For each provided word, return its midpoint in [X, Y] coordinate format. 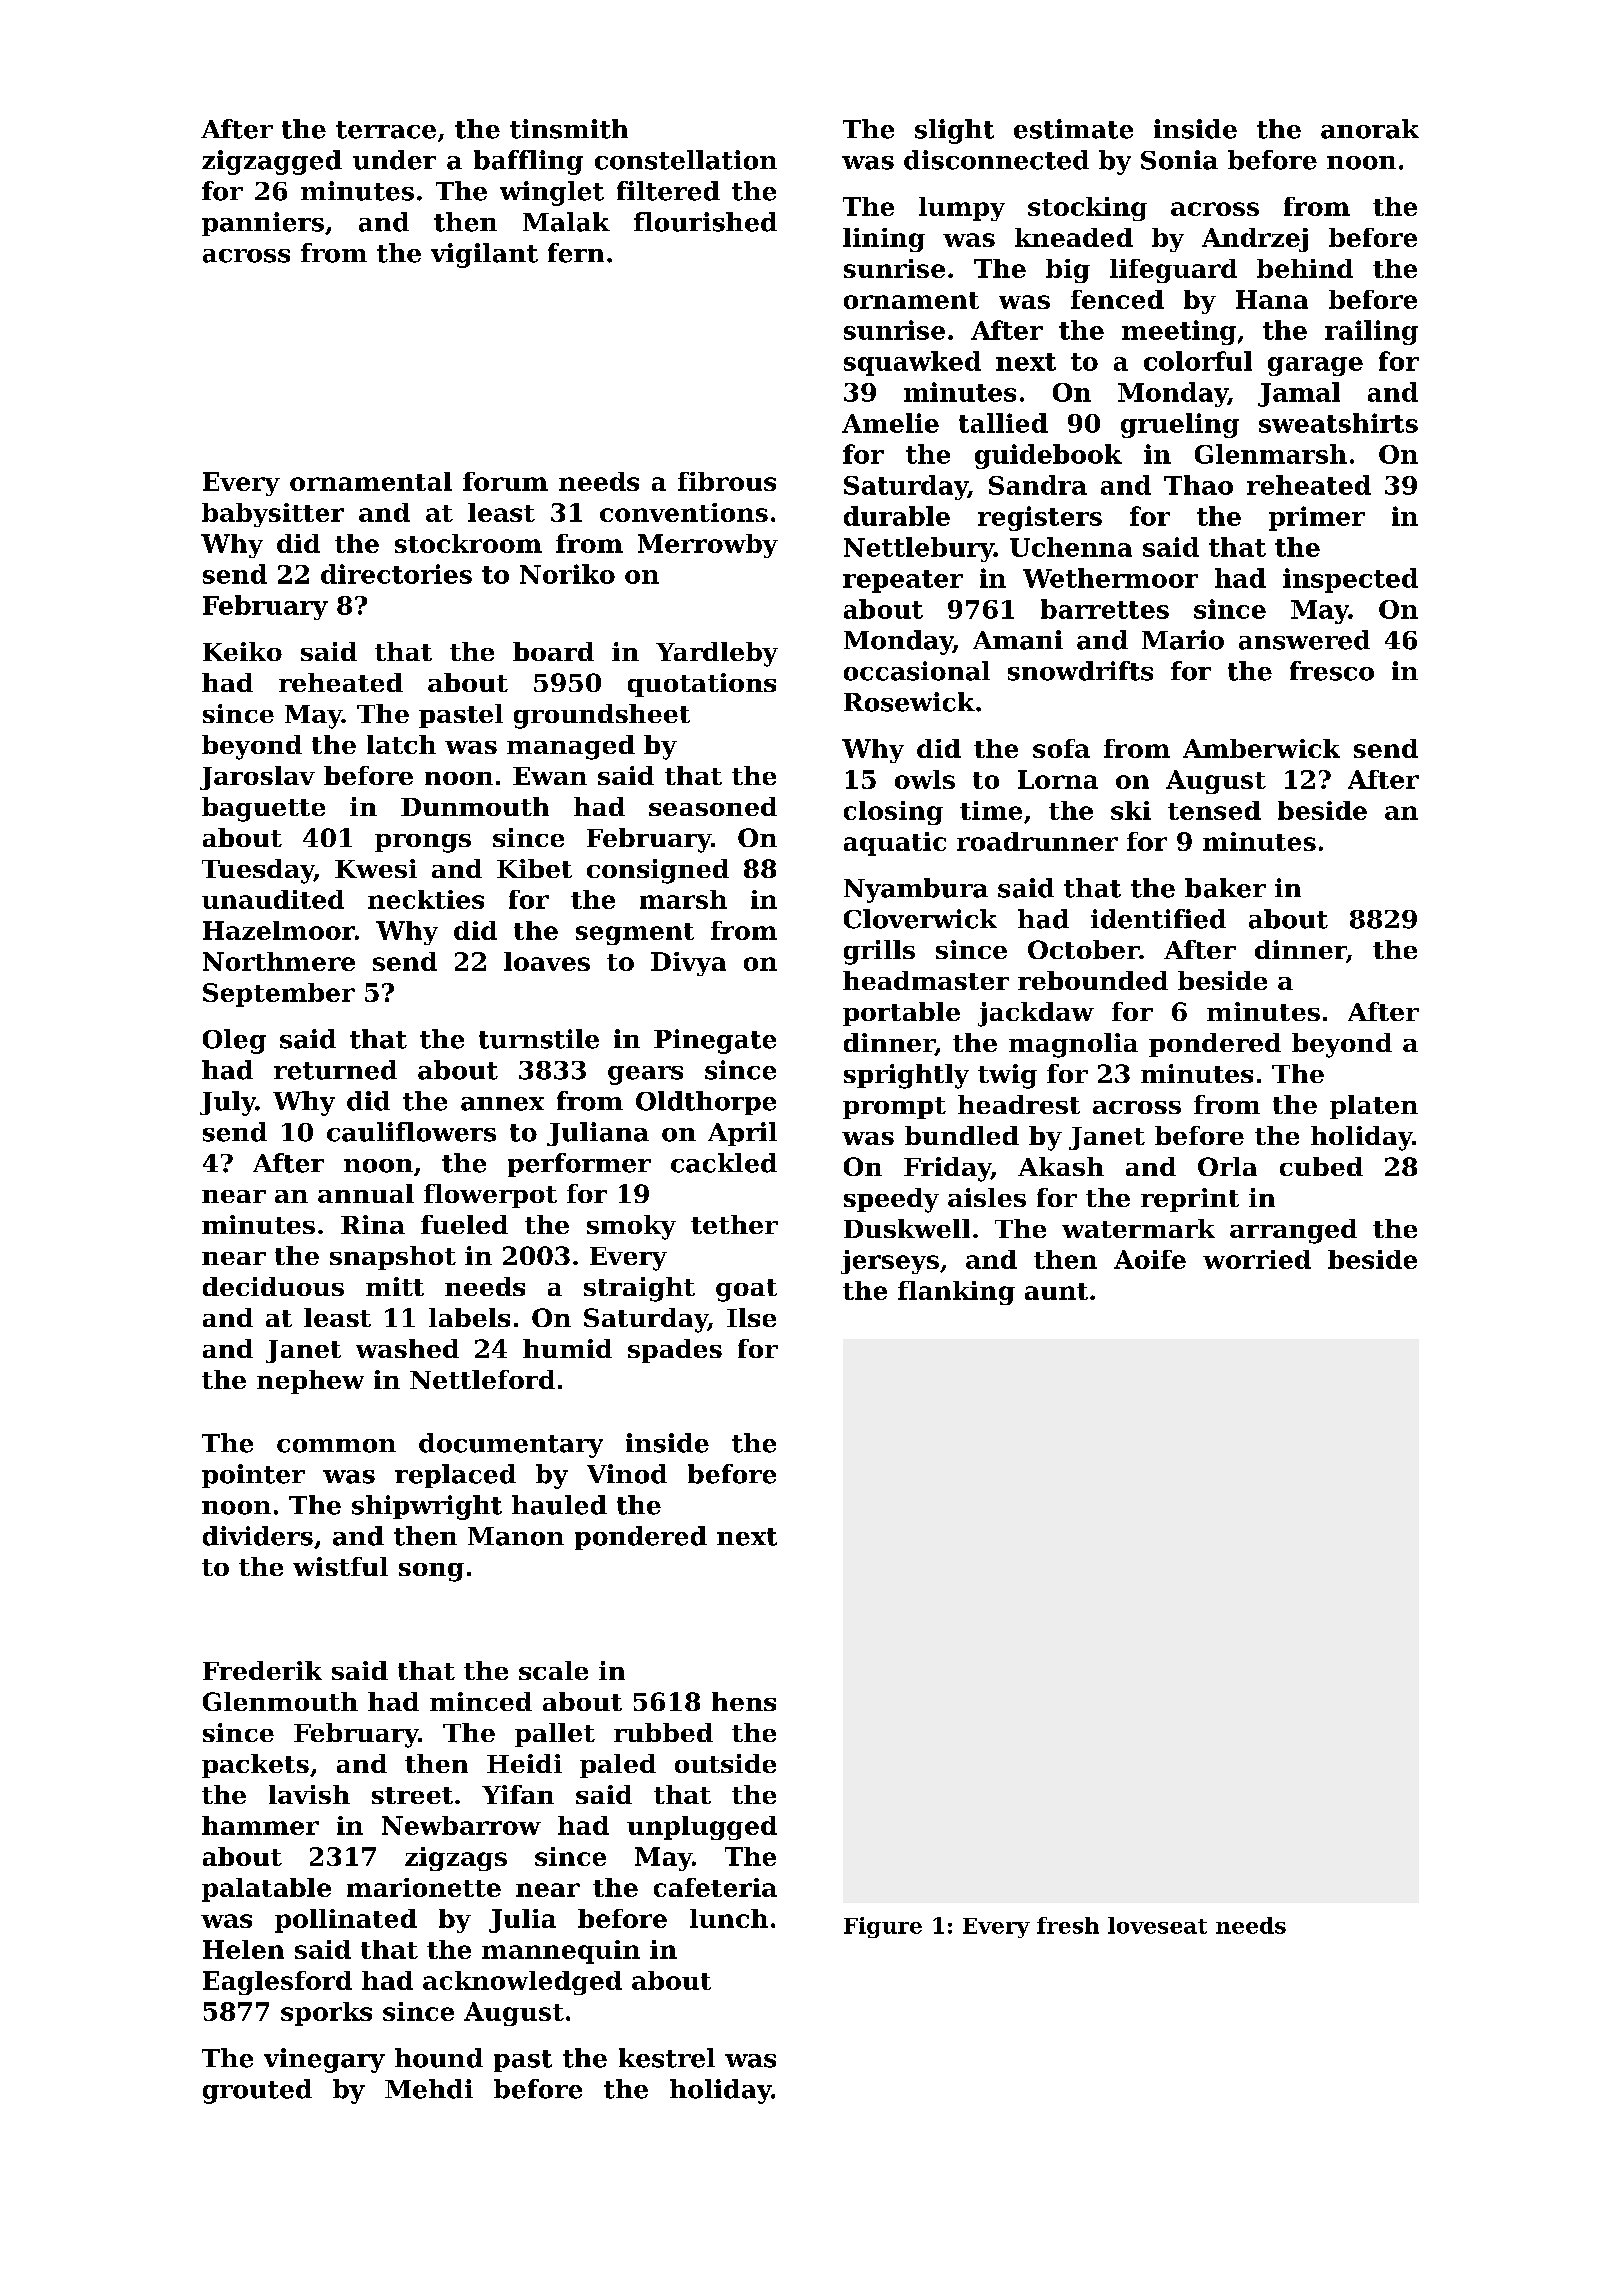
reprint [1190, 1200]
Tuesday [258, 871]
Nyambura [916, 890]
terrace [386, 130]
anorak [1370, 129]
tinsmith [569, 129]
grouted [257, 2091]
